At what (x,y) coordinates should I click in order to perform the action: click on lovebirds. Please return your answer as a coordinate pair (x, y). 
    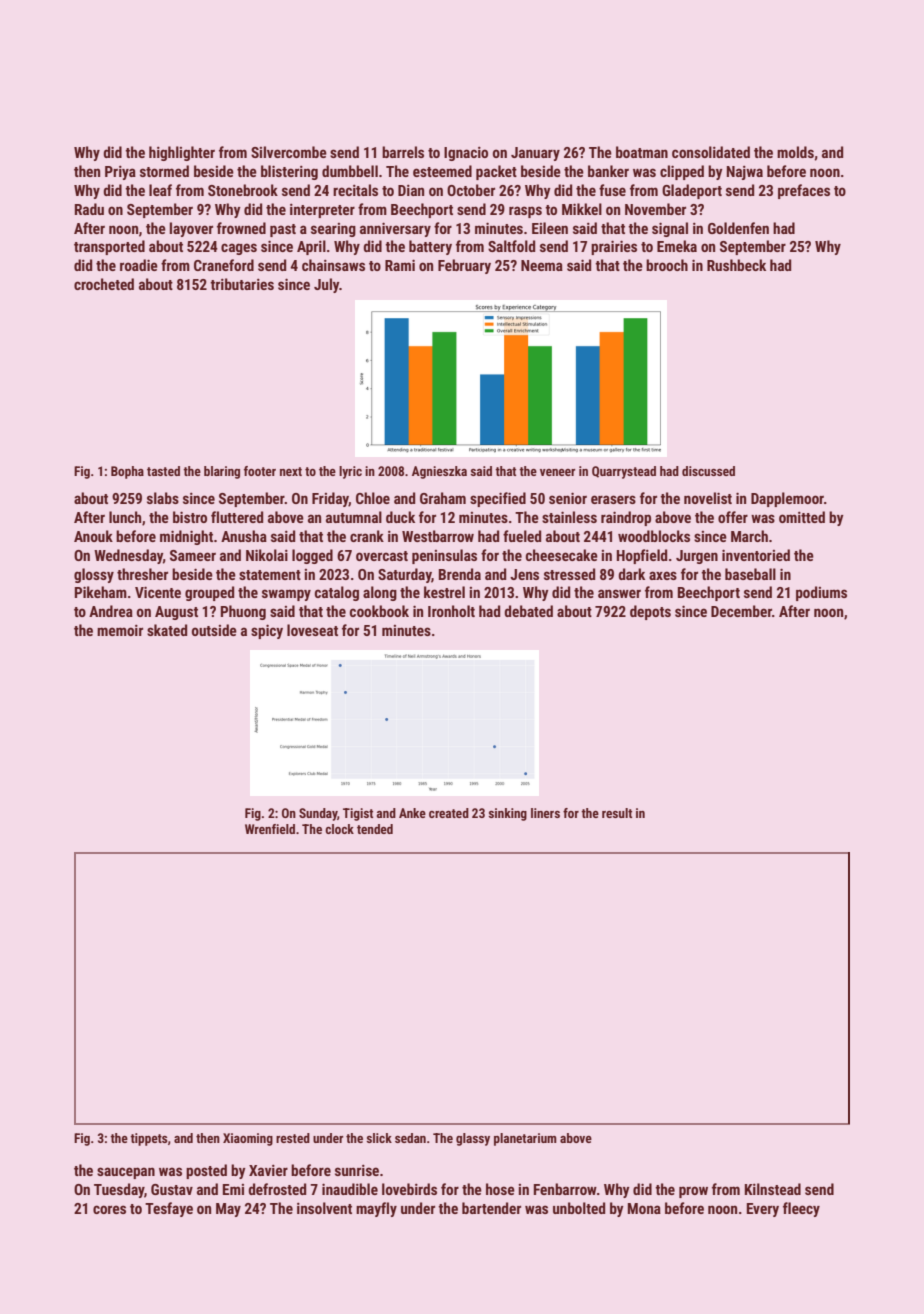
    Looking at the image, I should click on (409, 1189).
